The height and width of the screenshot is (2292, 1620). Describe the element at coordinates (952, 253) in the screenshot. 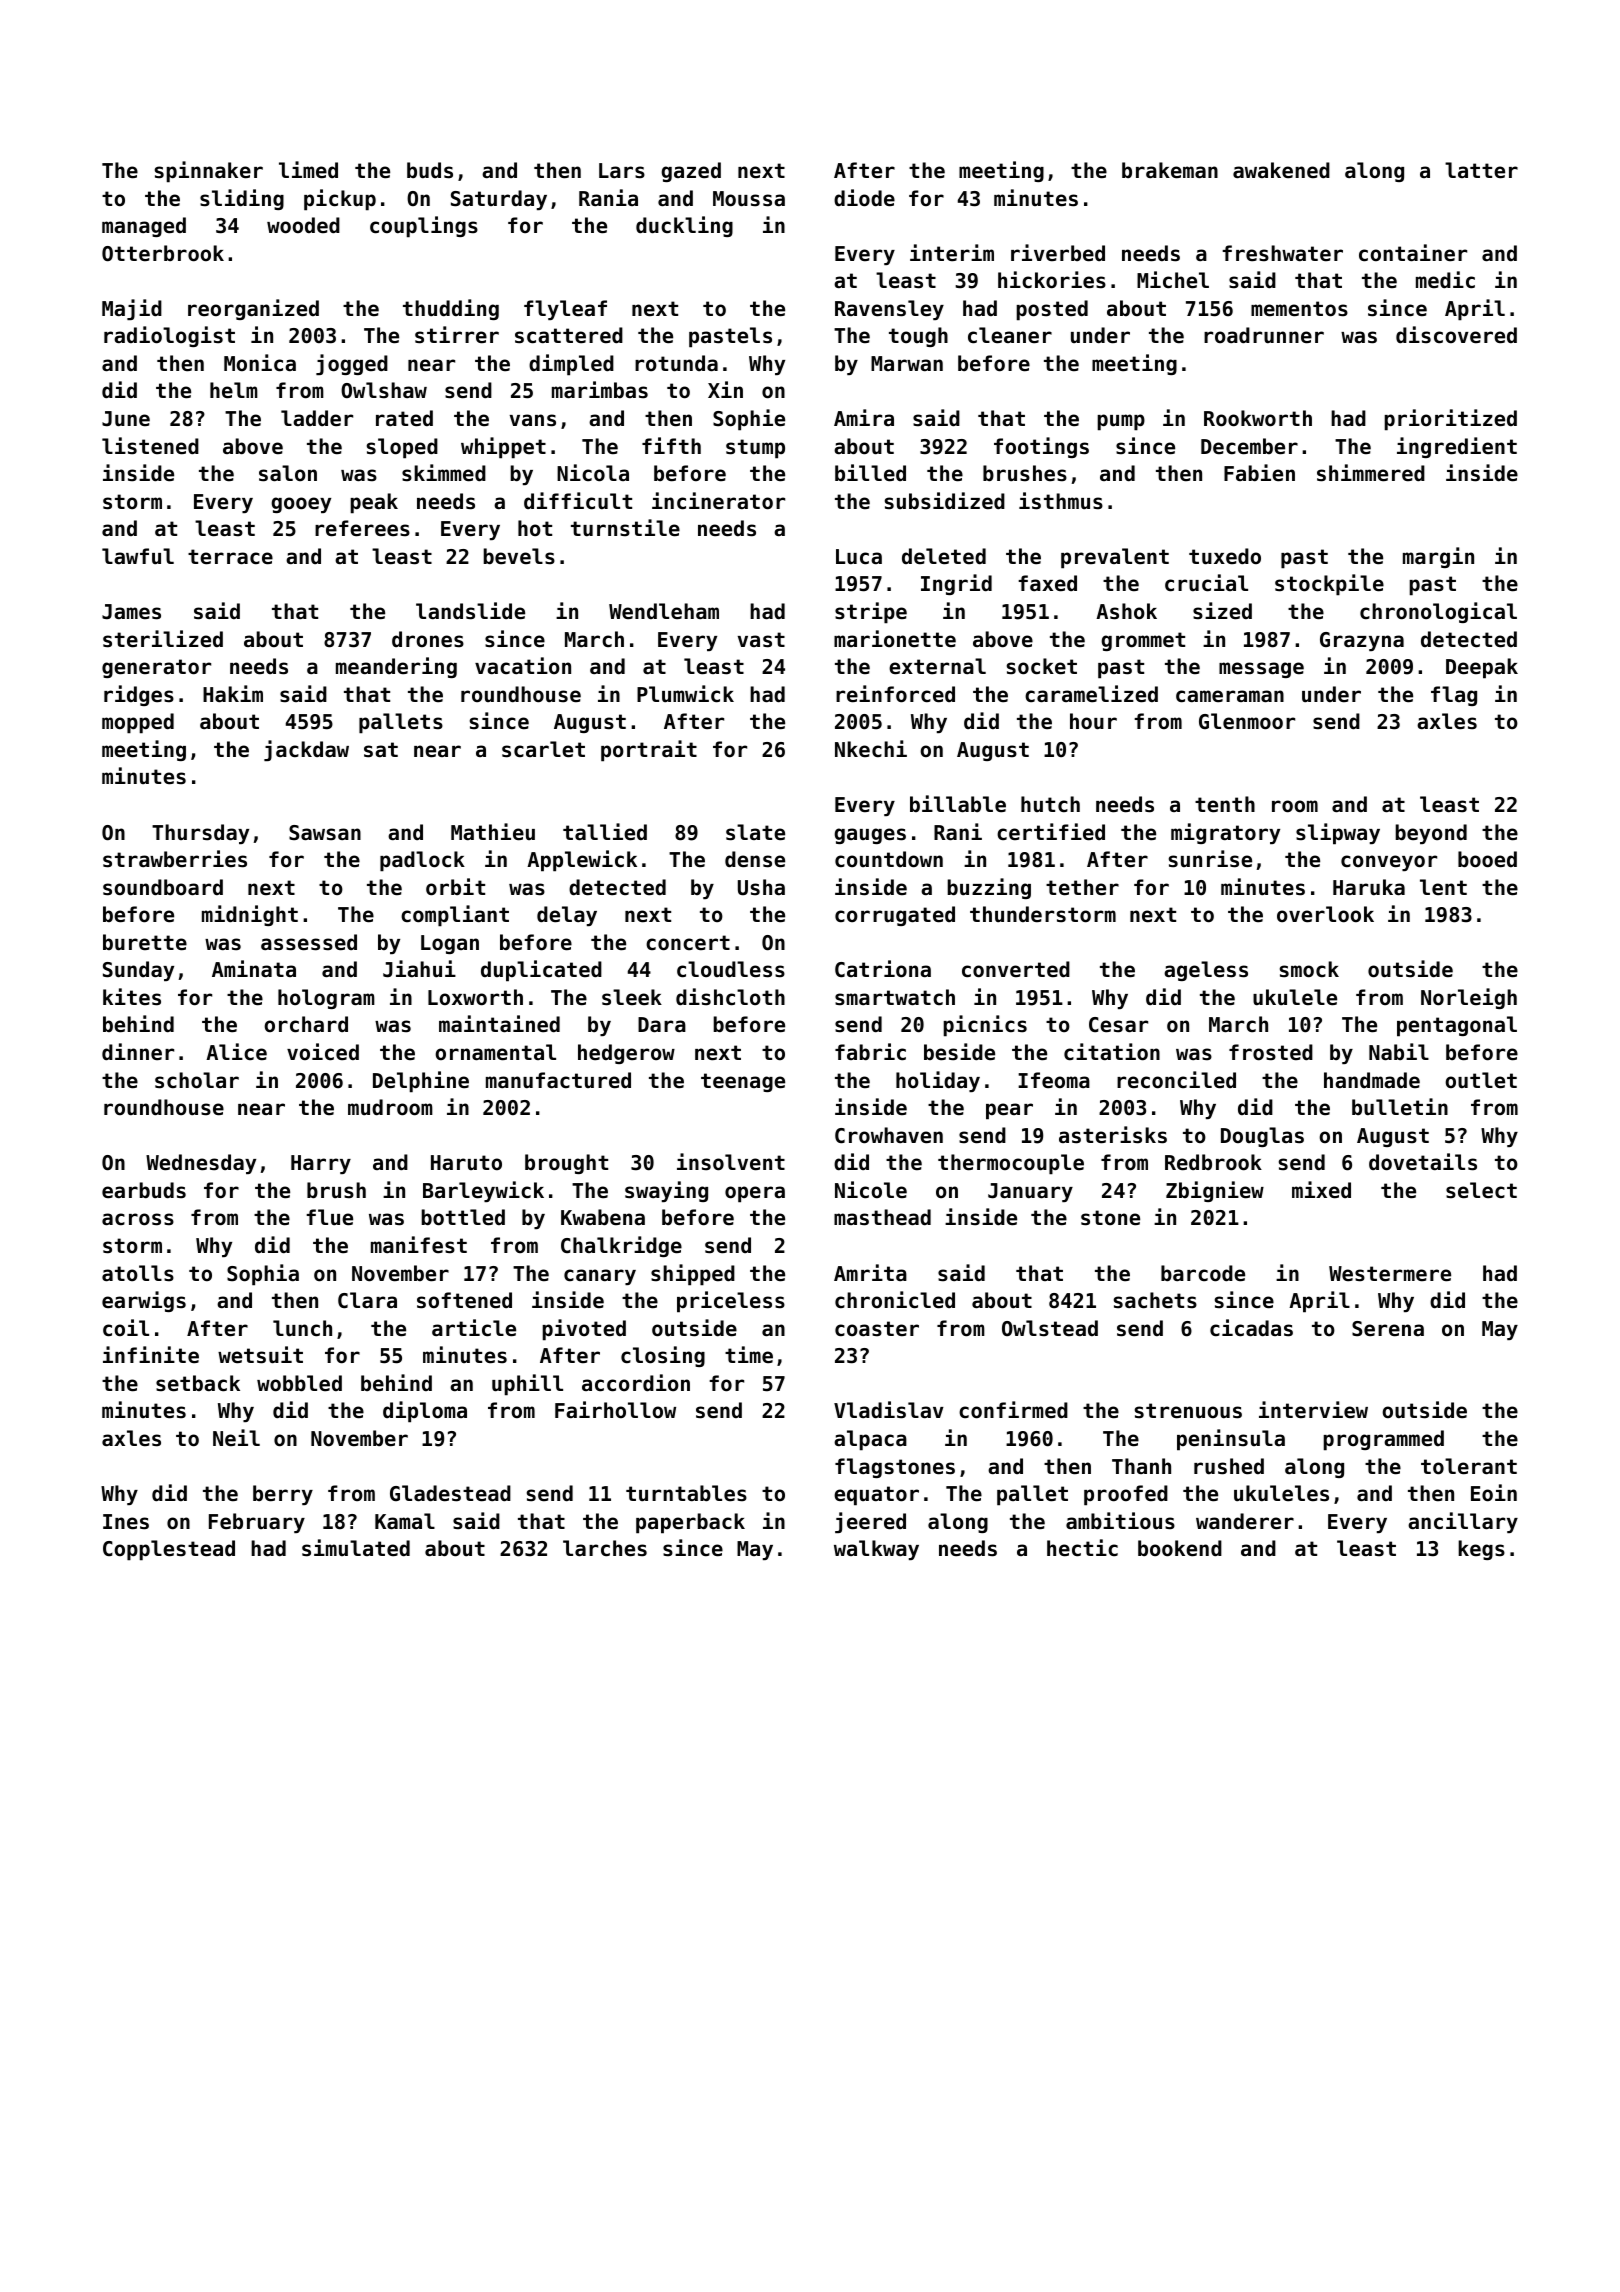

I see `interim` at that location.
